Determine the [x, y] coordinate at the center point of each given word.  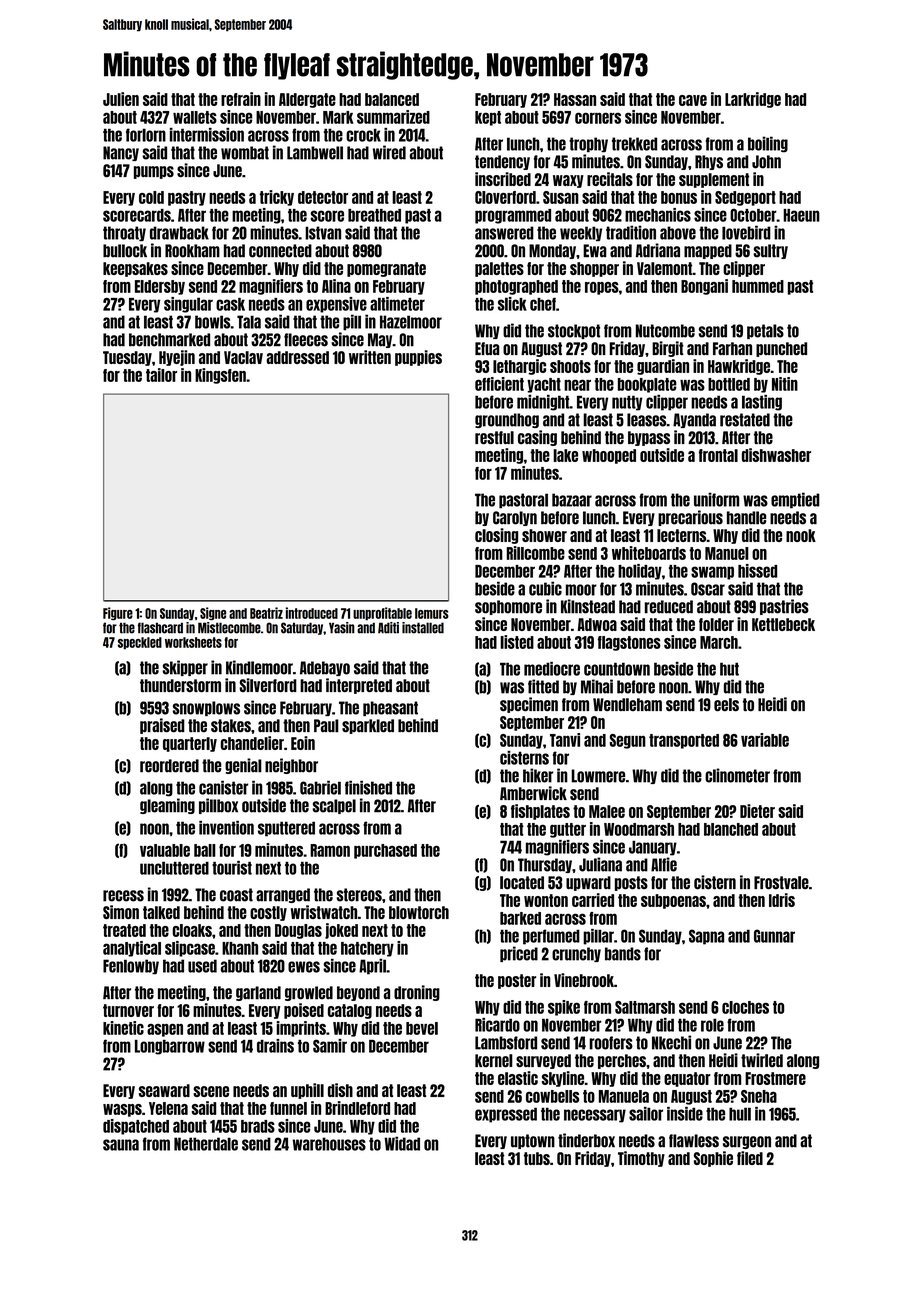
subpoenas [673, 901]
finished [368, 787]
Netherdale [206, 1144]
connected [280, 251]
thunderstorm [180, 685]
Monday [552, 251]
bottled [729, 384]
